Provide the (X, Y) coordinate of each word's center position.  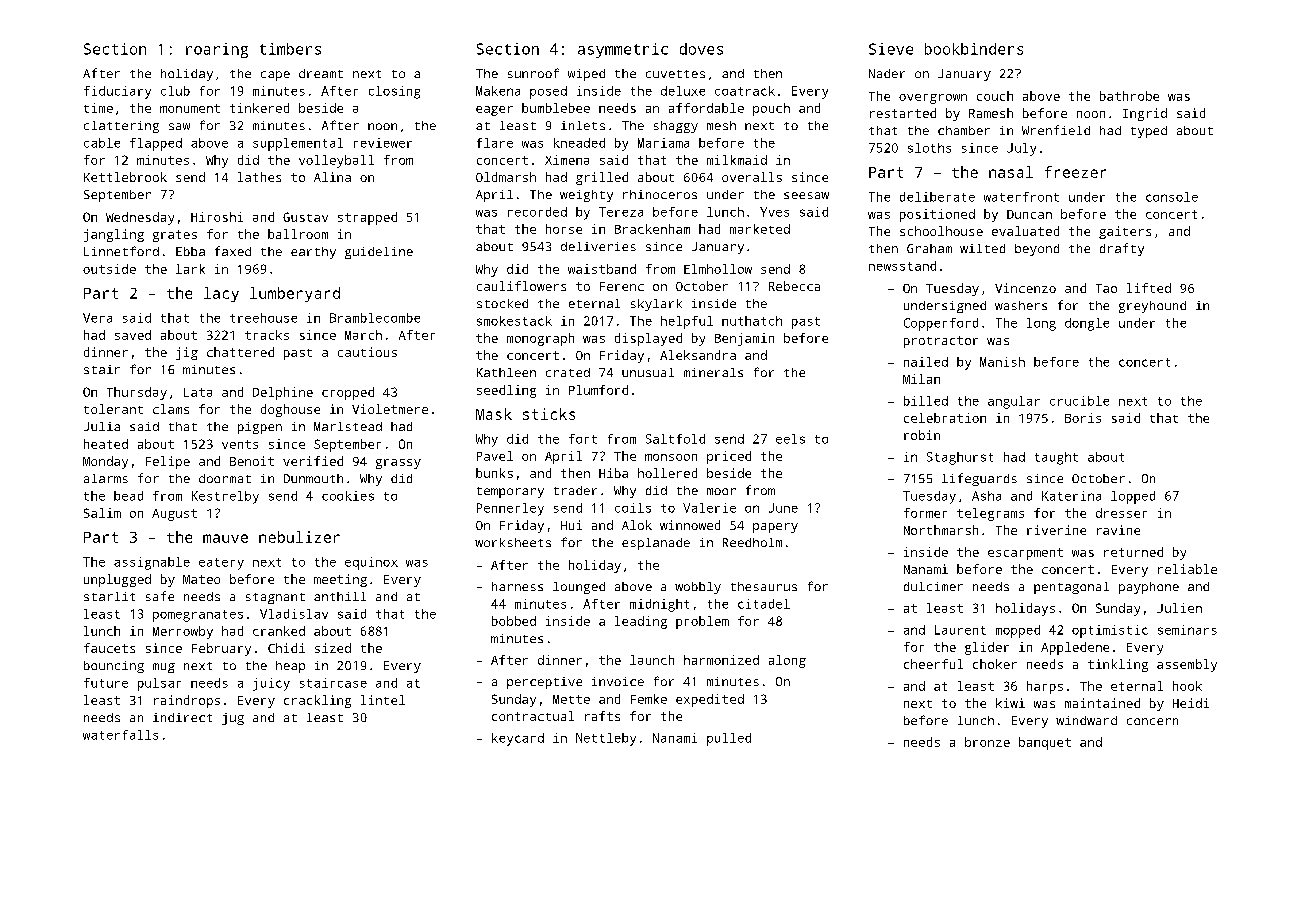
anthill (340, 596)
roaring (217, 50)
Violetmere (390, 409)
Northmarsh (941, 530)
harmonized (721, 660)
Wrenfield (1056, 130)
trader (575, 490)
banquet (1045, 743)
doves (701, 49)
